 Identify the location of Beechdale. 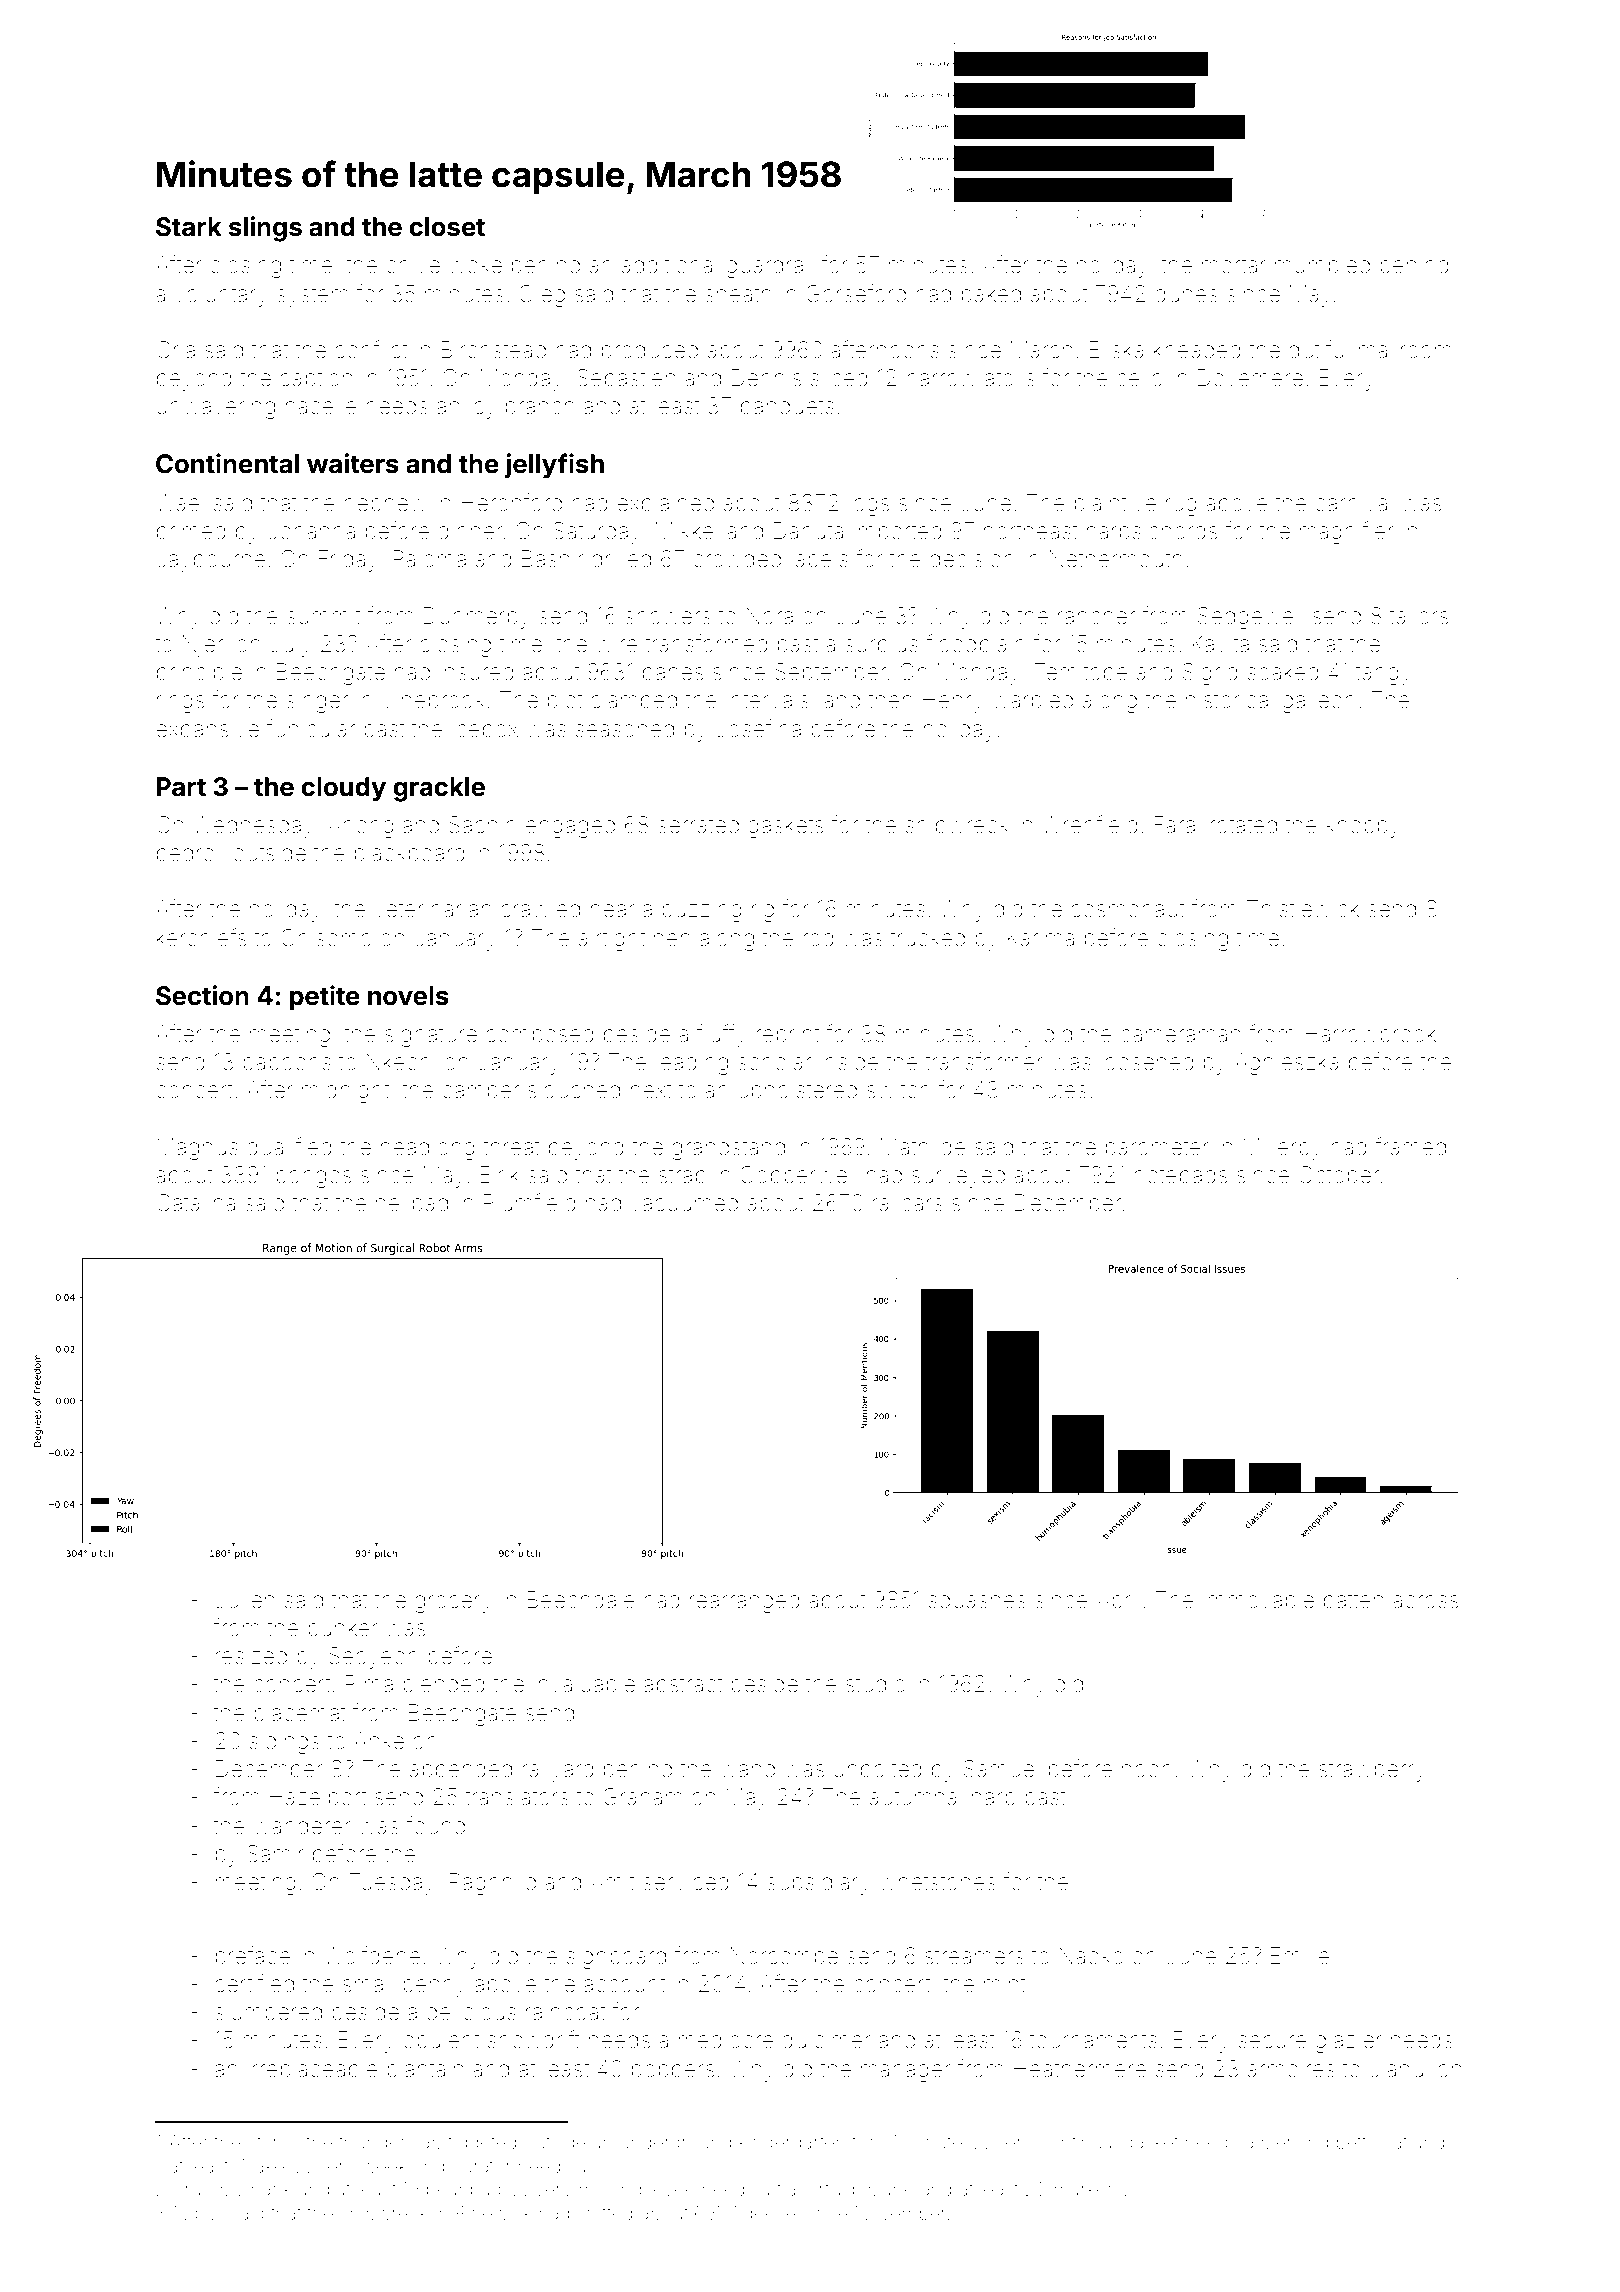
(581, 1600).
